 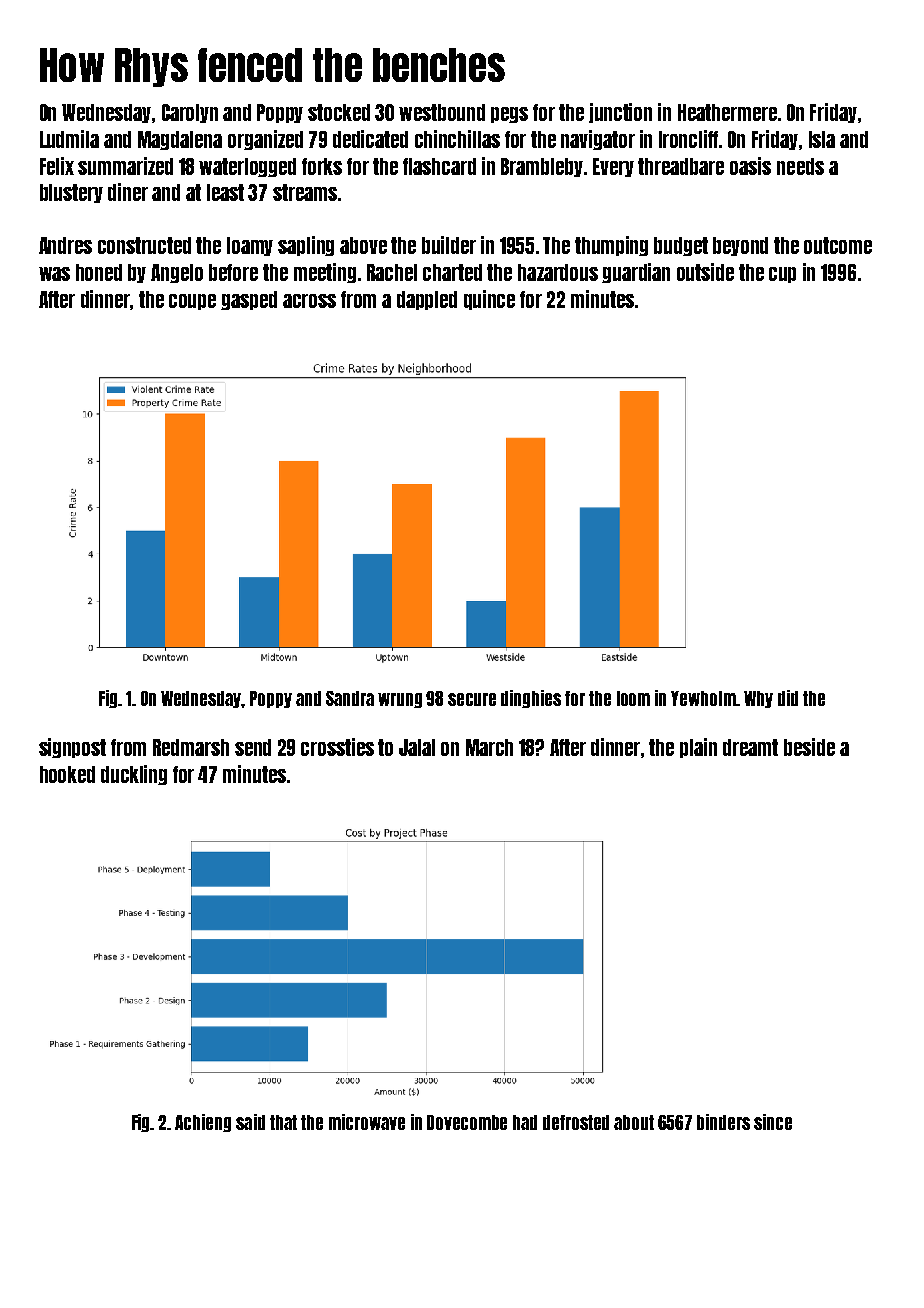 I want to click on hazardous, so click(x=558, y=272).
